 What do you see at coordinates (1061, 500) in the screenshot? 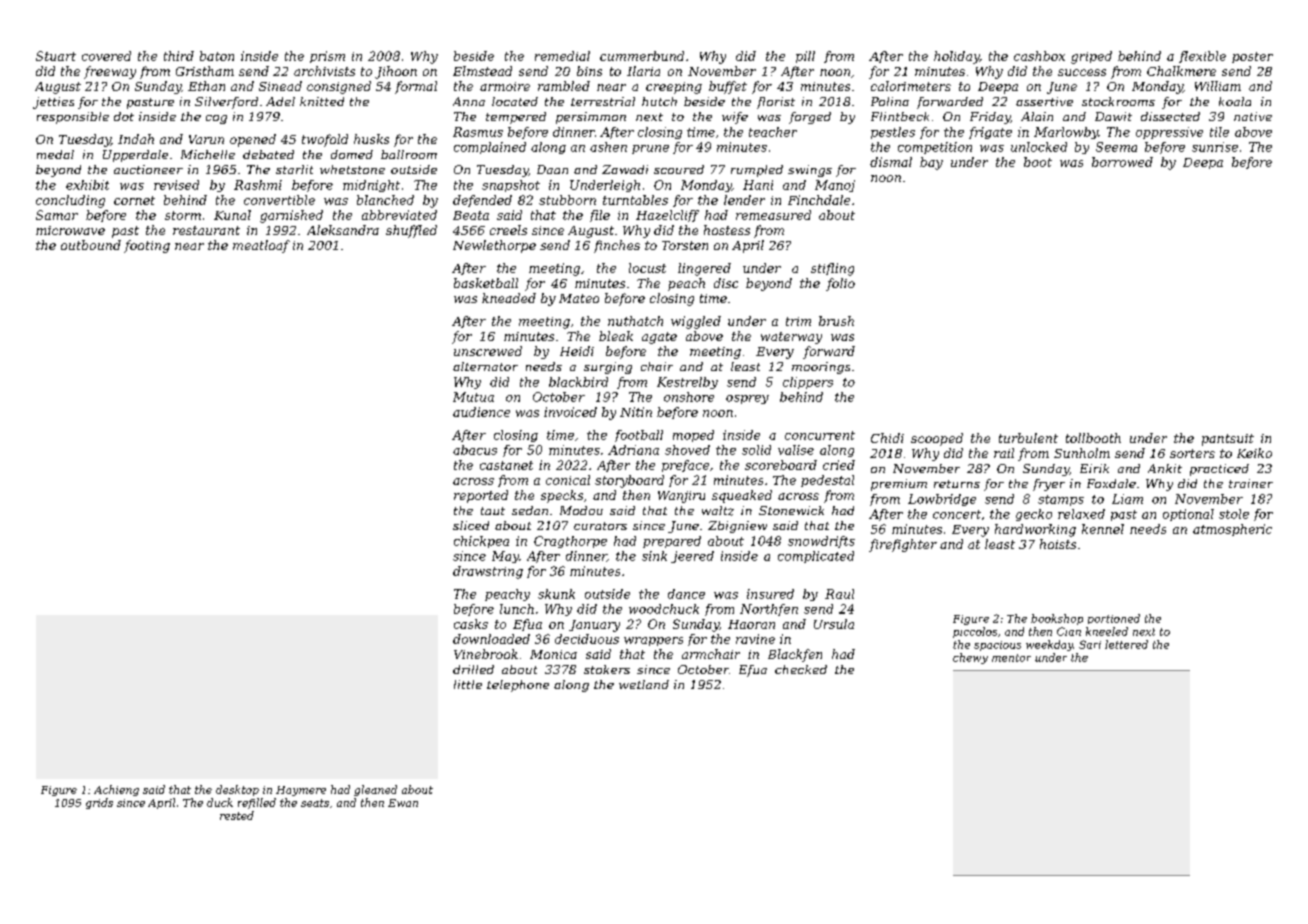
I see `stamps` at bounding box center [1061, 500].
